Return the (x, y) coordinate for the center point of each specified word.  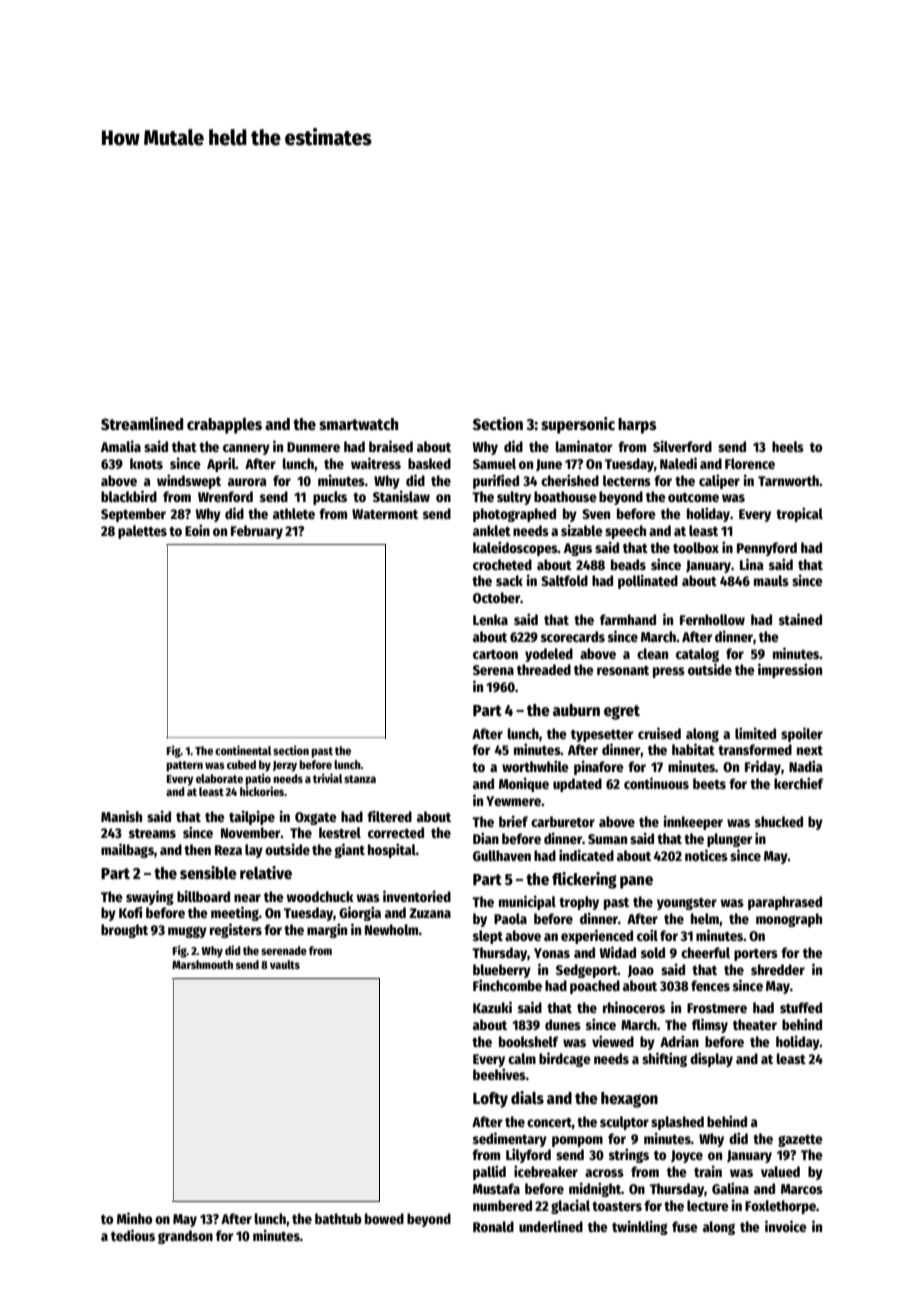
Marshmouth (202, 964)
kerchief (799, 783)
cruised (659, 733)
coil (647, 935)
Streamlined (142, 423)
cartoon (495, 654)
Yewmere (513, 801)
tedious (133, 1235)
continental (243, 750)
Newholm (392, 929)
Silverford (682, 446)
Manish (121, 816)
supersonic (578, 425)
